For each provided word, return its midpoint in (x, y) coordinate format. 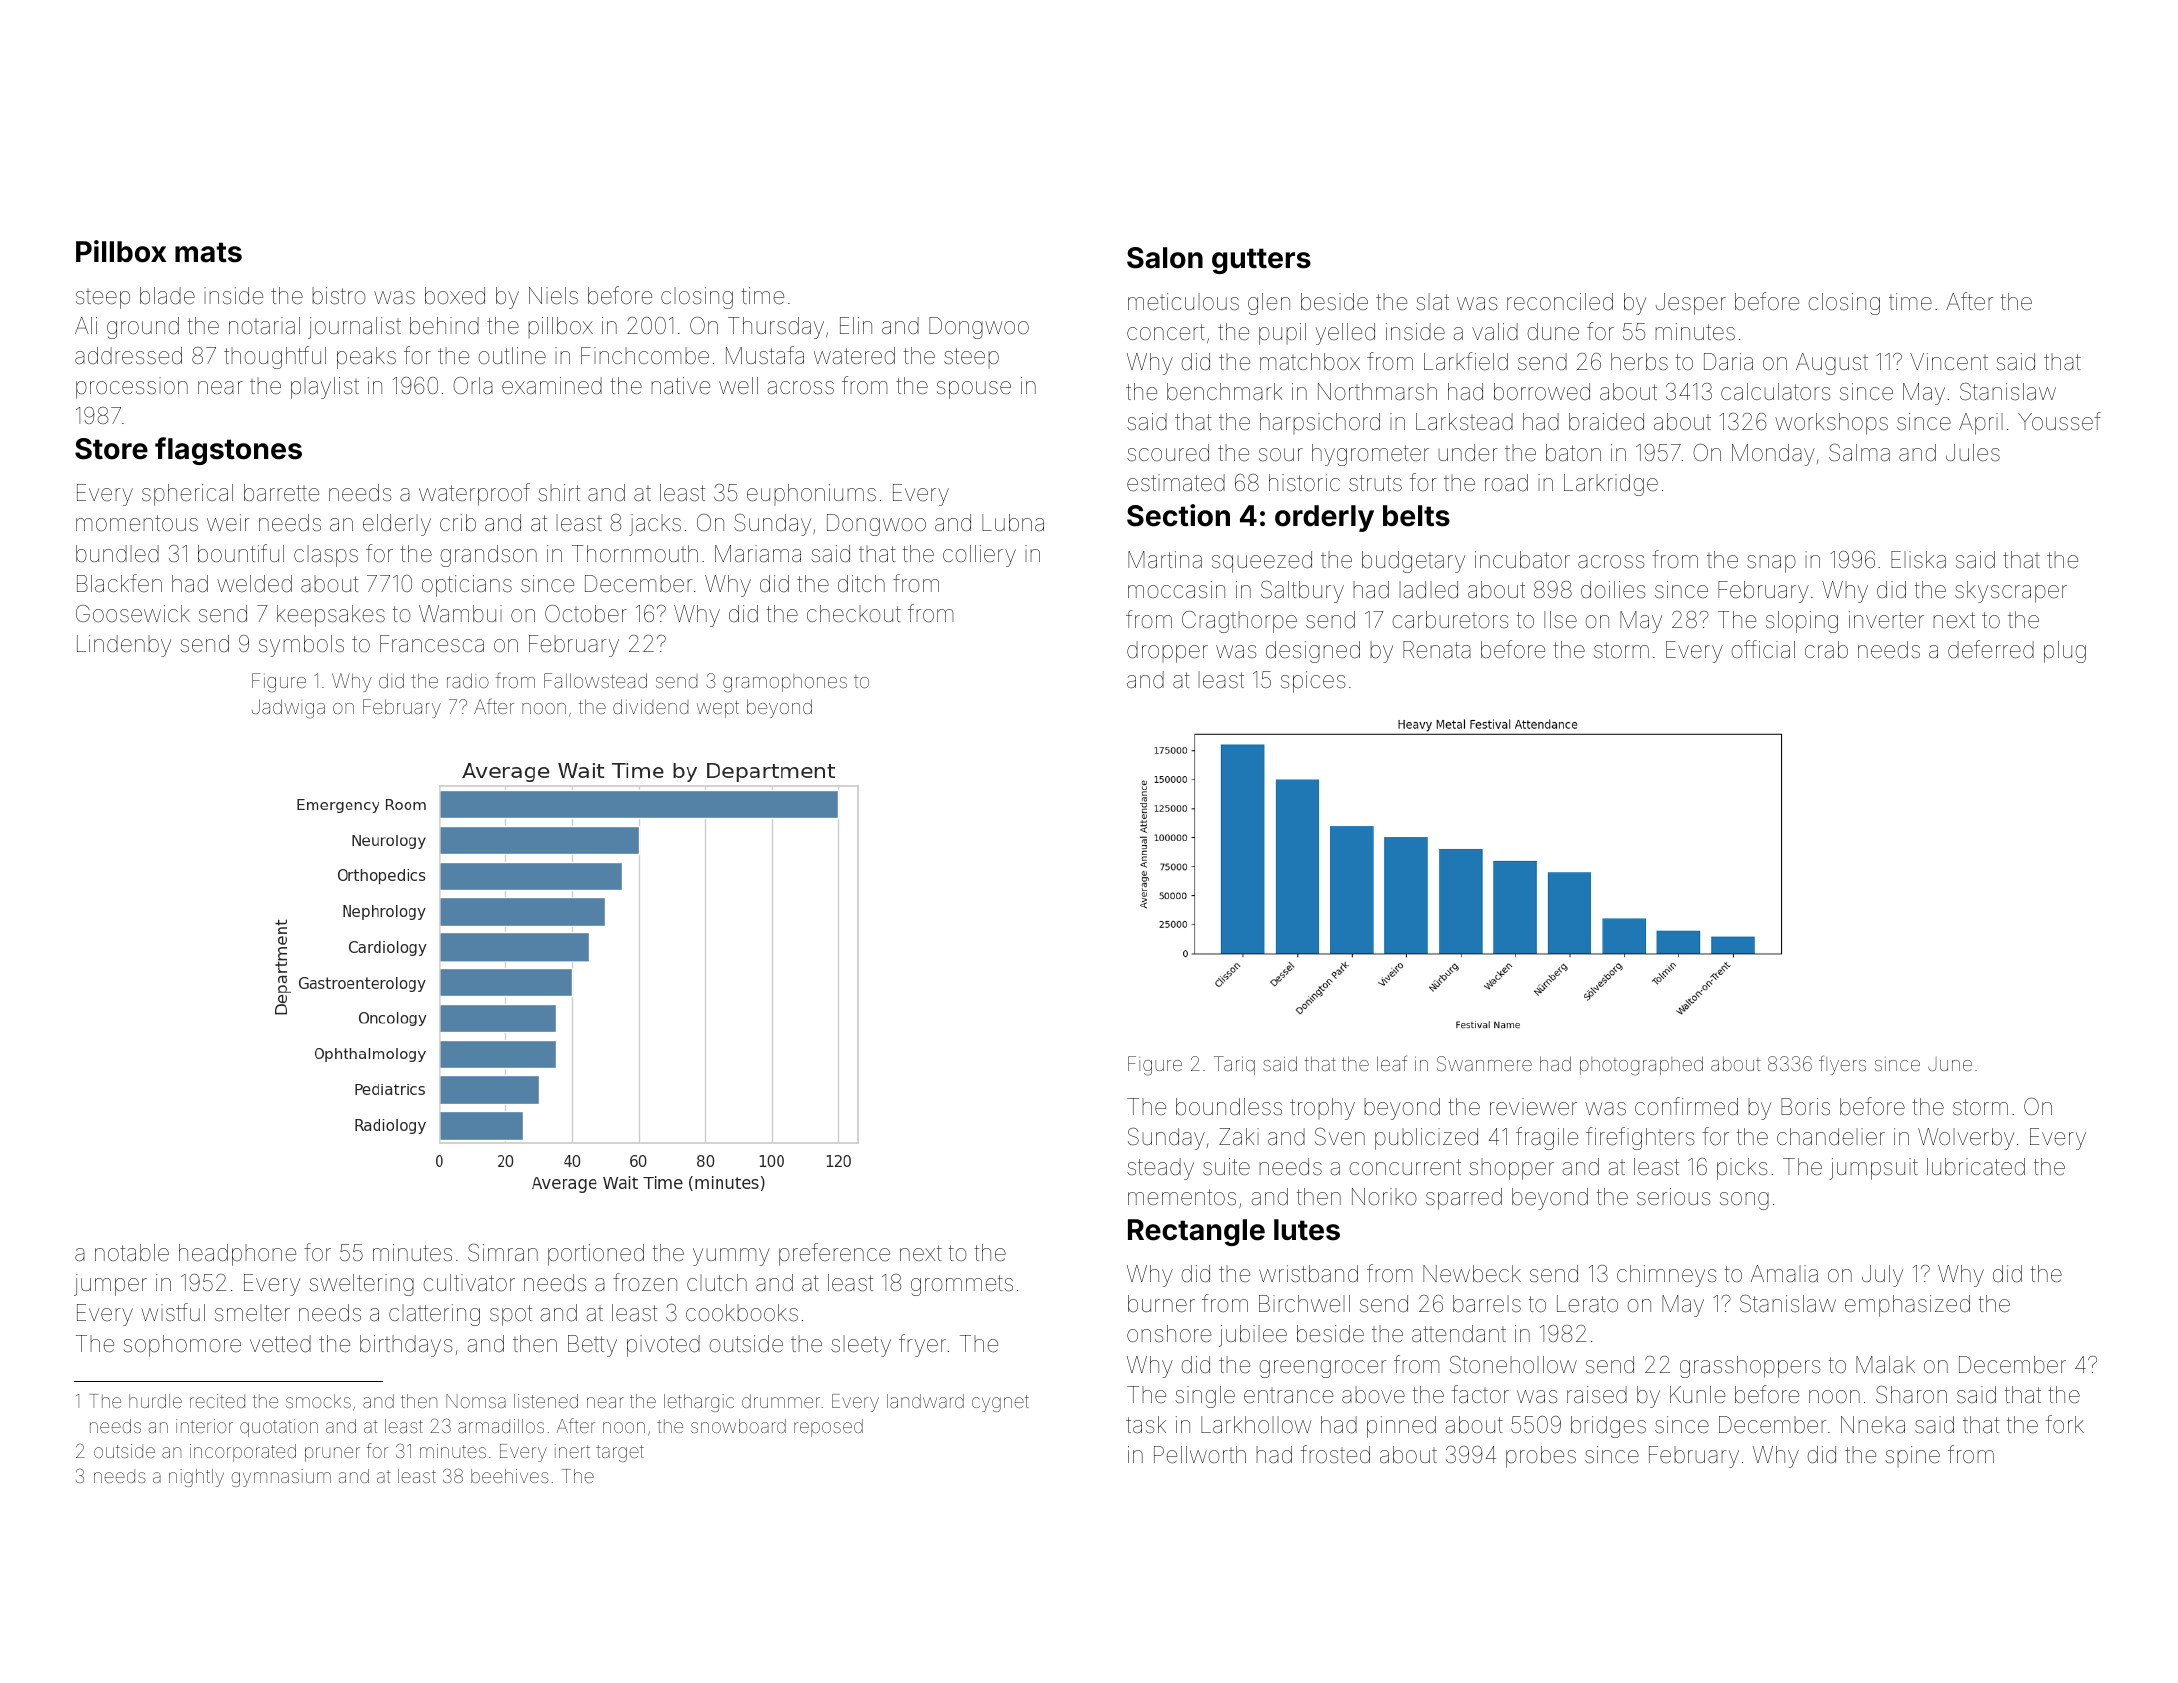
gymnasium (281, 1478)
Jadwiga (288, 709)
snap (1771, 564)
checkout (854, 614)
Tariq (1234, 1065)
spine (1912, 1456)
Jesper (1691, 304)
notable (132, 1253)
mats (208, 252)
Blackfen (119, 583)
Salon (1165, 258)
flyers (1842, 1065)
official (1763, 649)
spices (1313, 682)
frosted (1335, 1454)
